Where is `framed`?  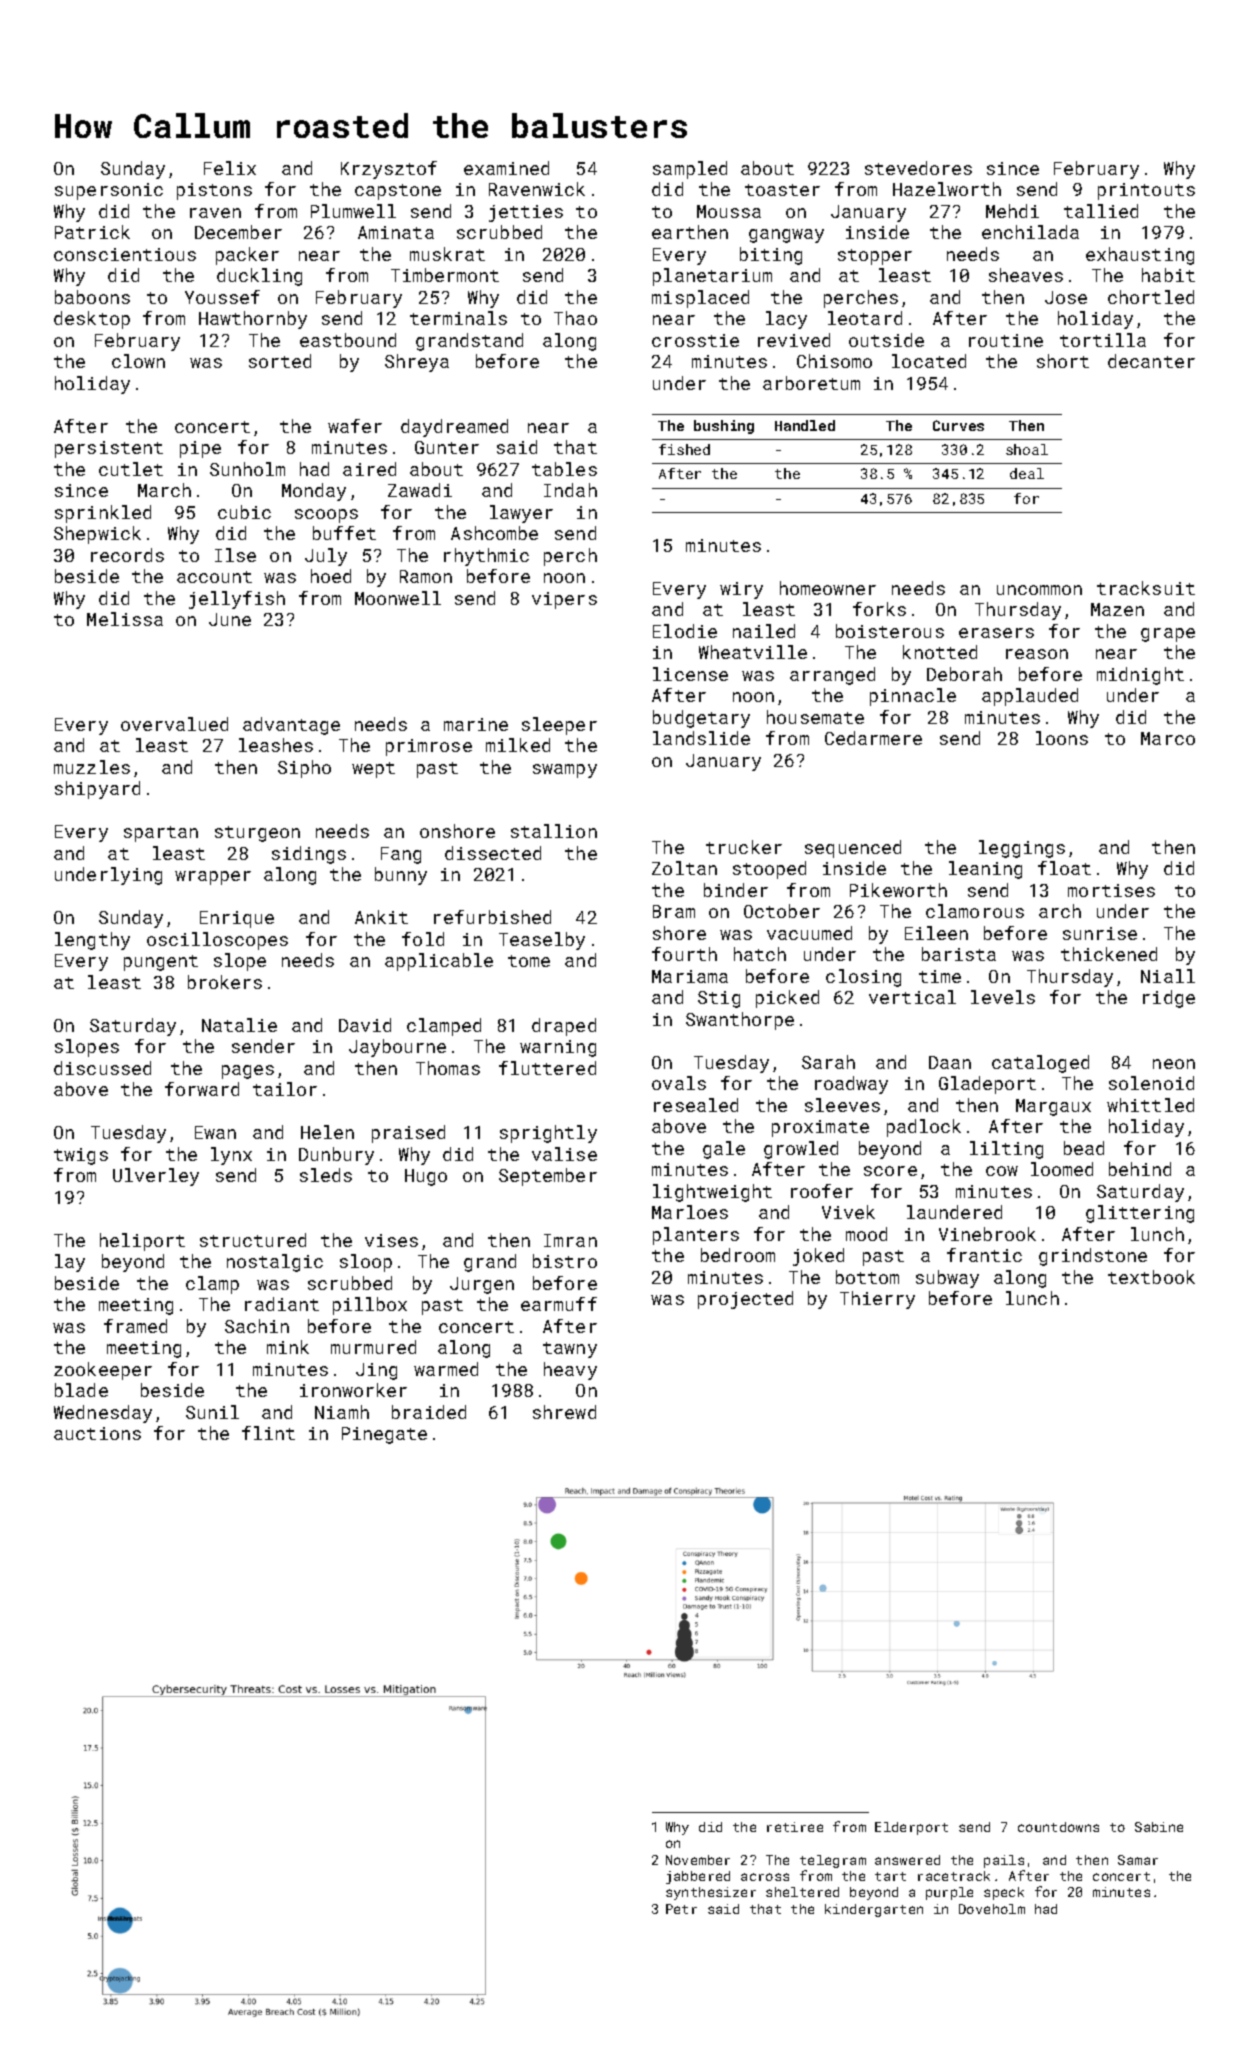 framed is located at coordinates (135, 1326).
